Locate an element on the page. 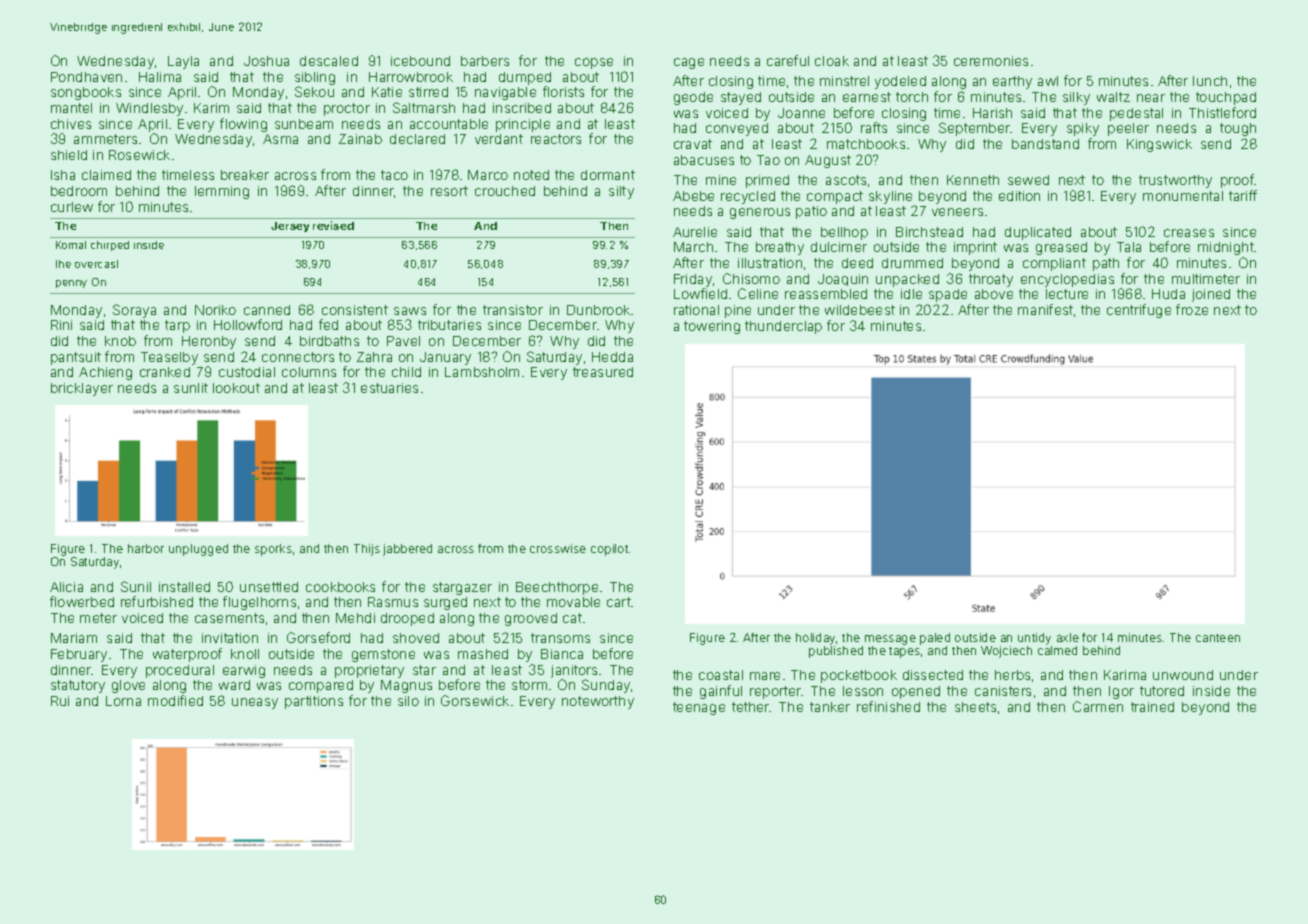 This document has width=1308, height=924. cage is located at coordinates (689, 63).
